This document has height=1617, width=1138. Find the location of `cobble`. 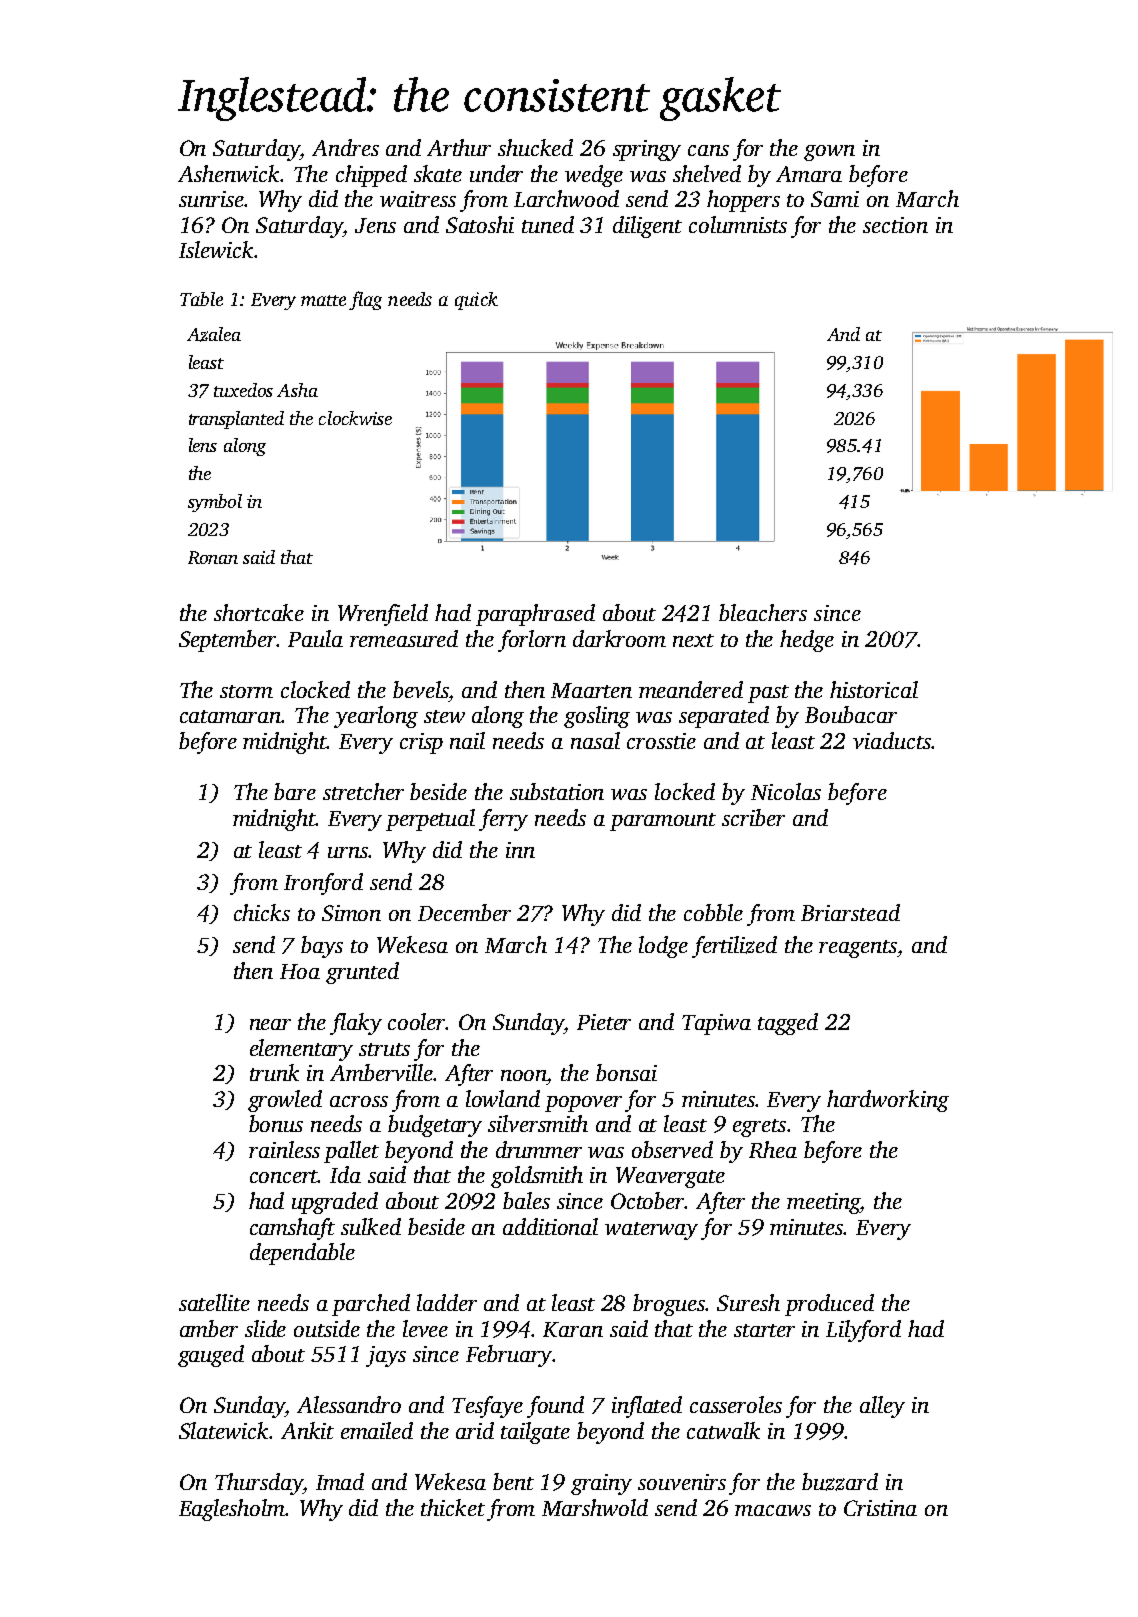

cobble is located at coordinates (713, 912).
